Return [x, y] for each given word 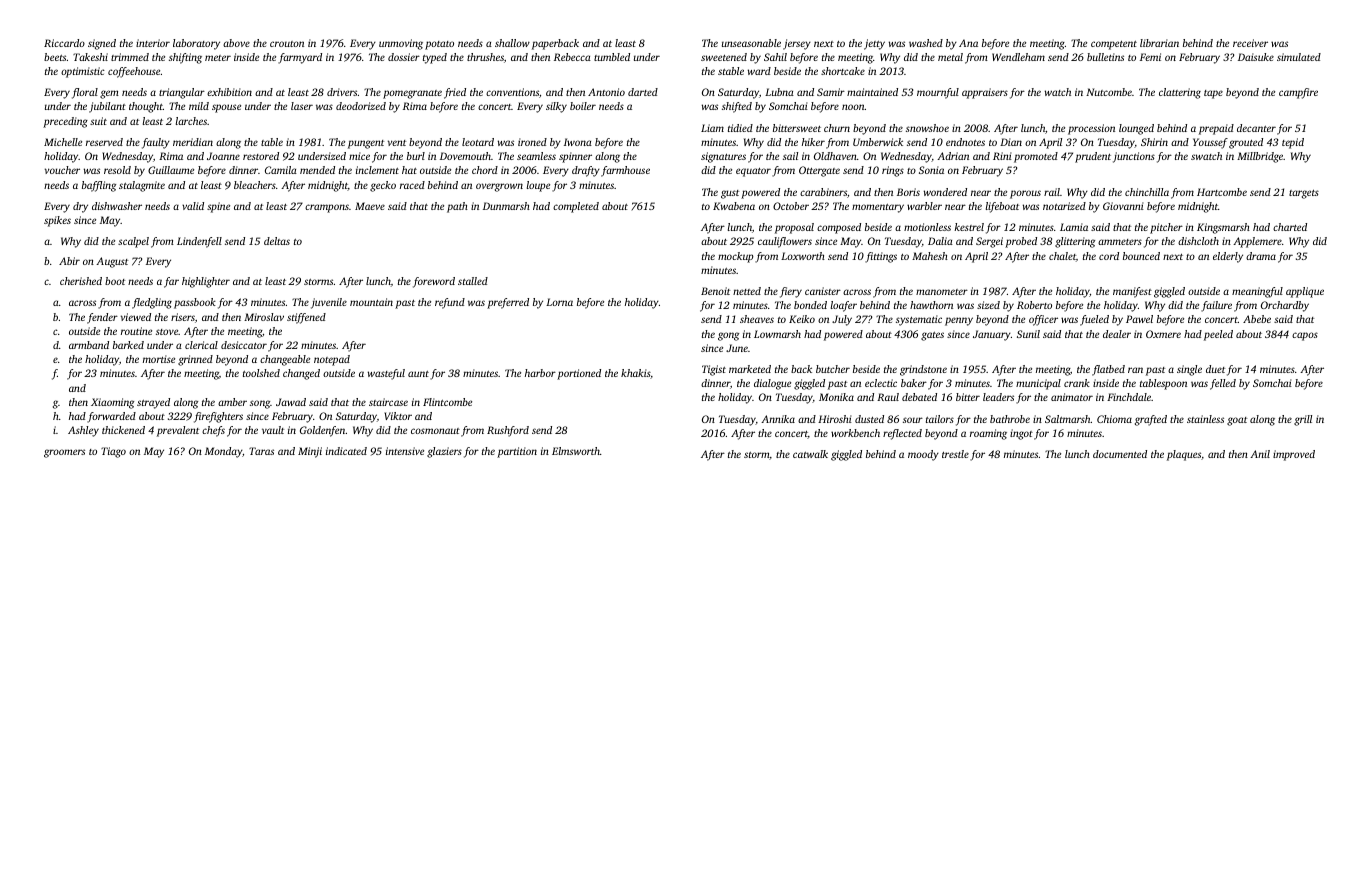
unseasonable [751, 43]
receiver [1250, 43]
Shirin [1154, 142]
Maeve [370, 206]
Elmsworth [576, 451]
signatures [723, 157]
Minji [310, 452]
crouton [287, 44]
